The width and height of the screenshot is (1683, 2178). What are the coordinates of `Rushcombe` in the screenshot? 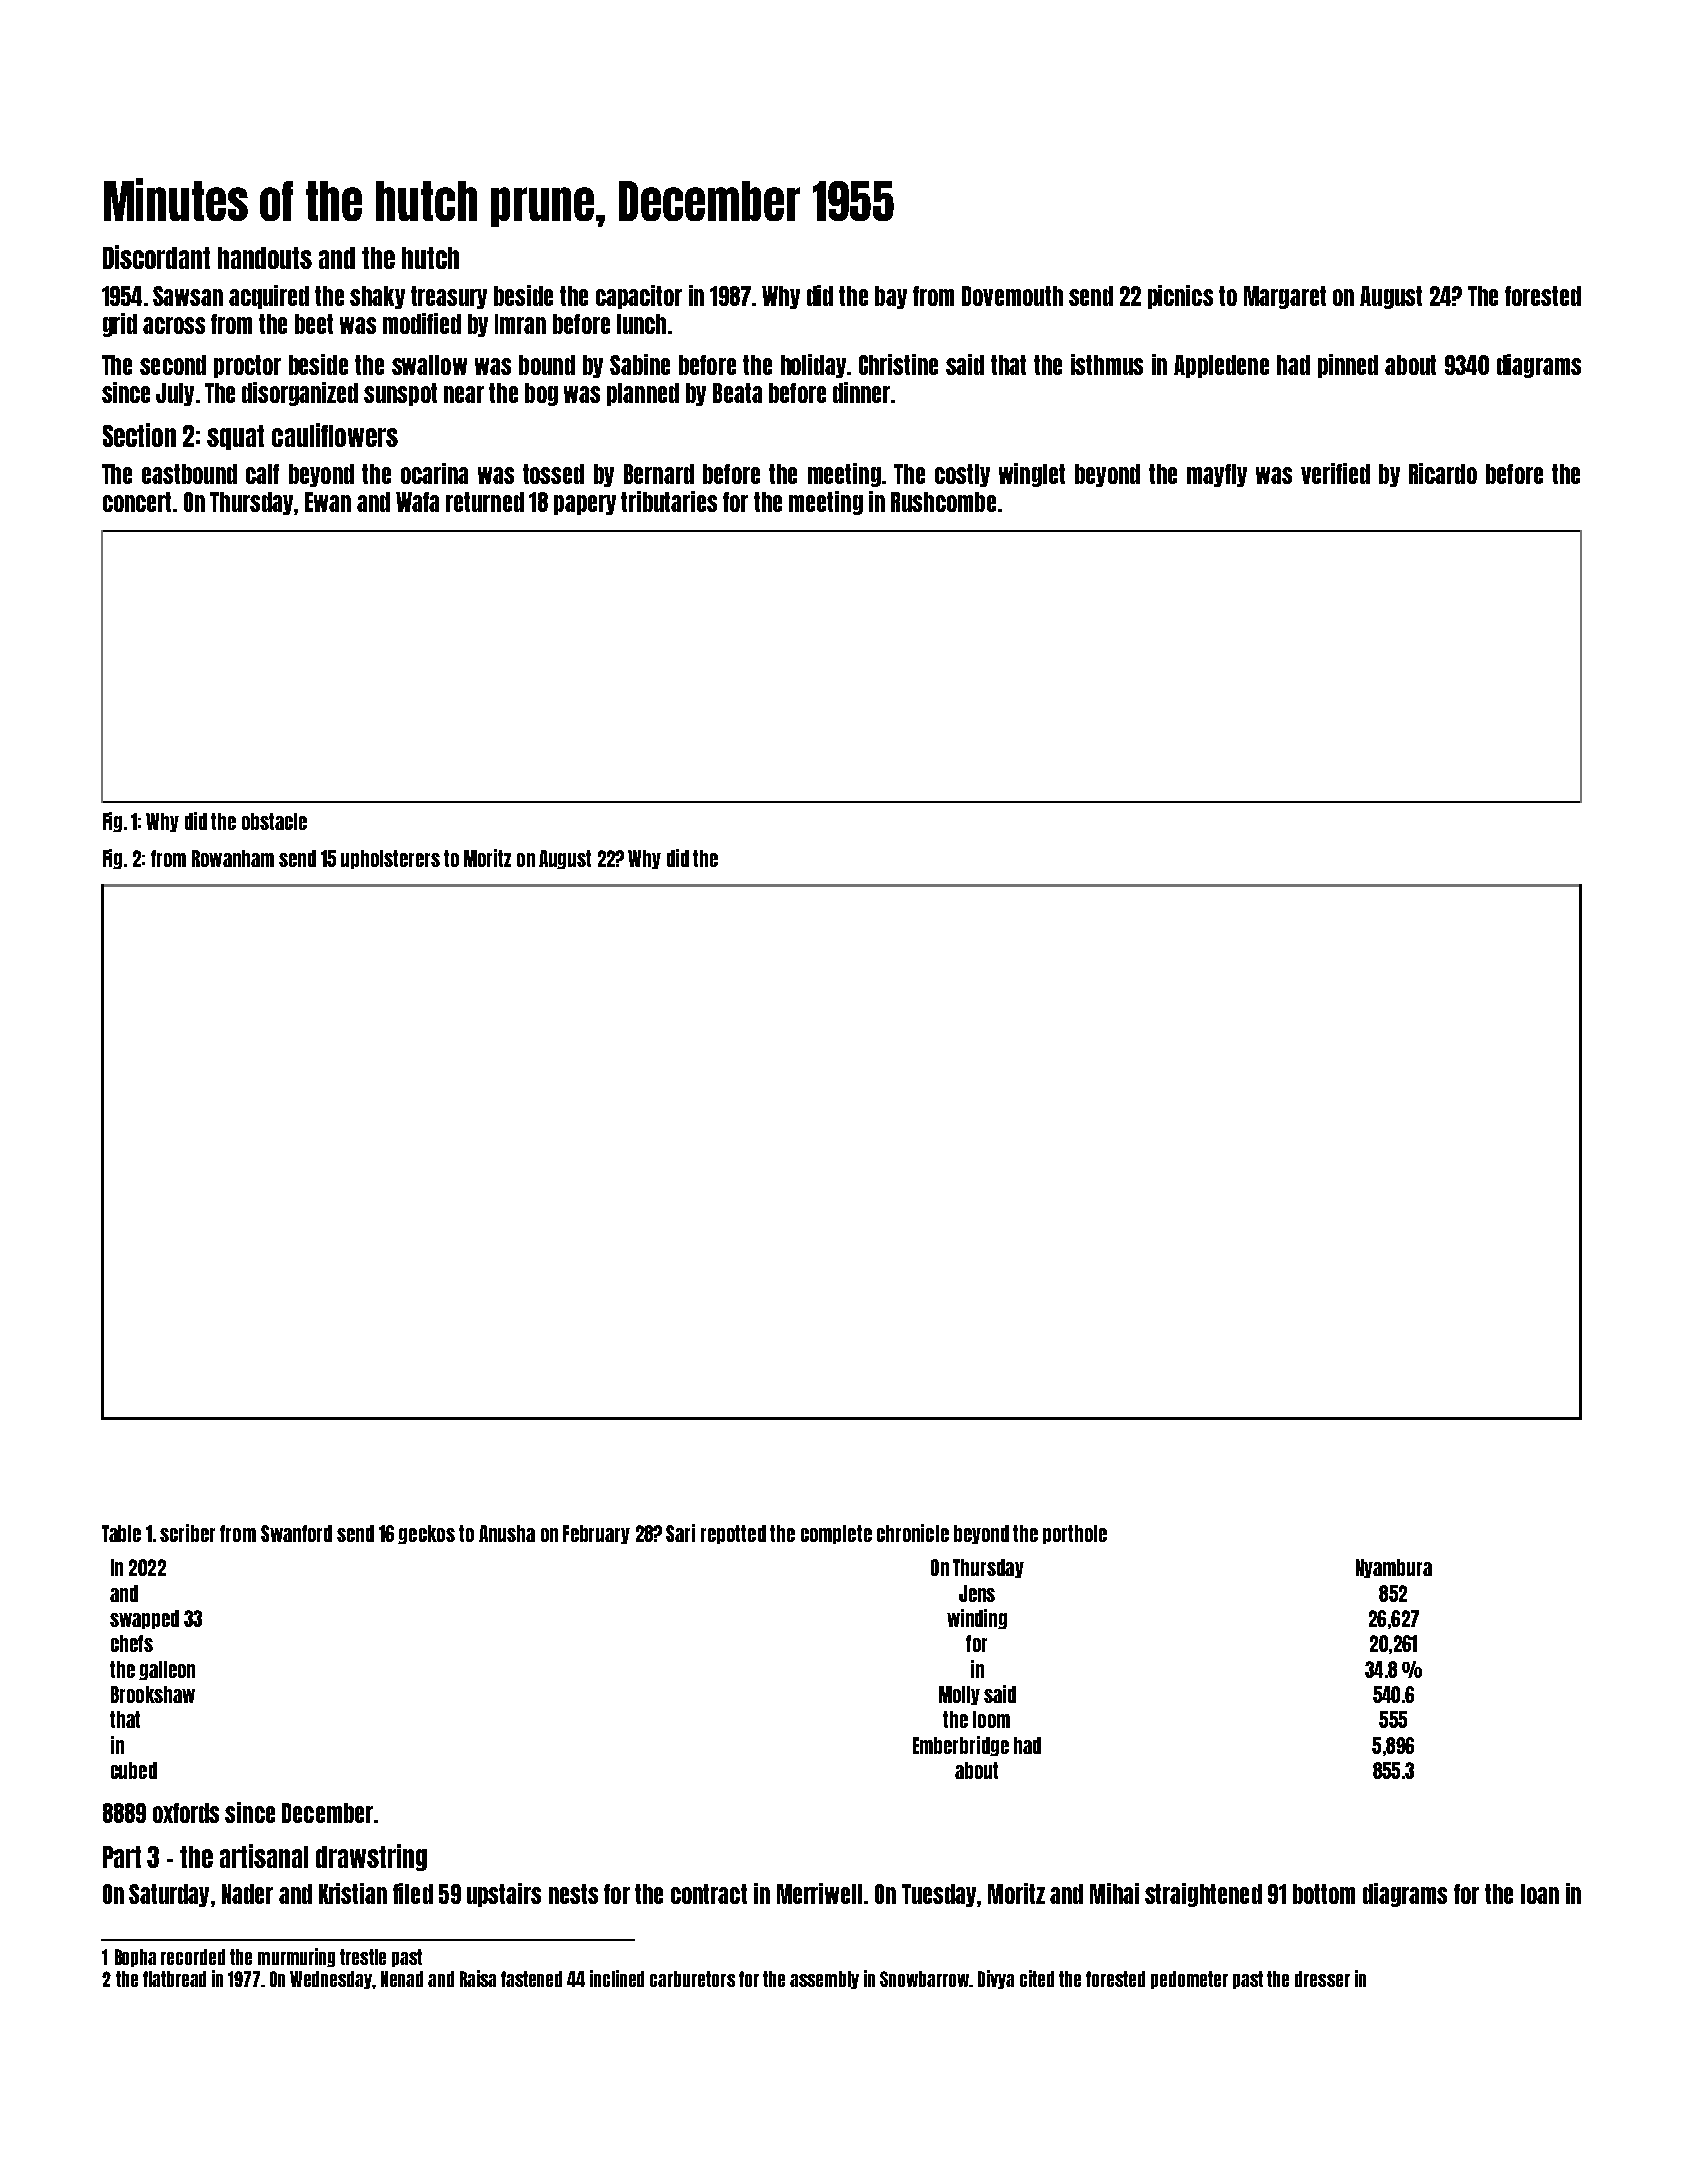 It's located at (943, 502).
